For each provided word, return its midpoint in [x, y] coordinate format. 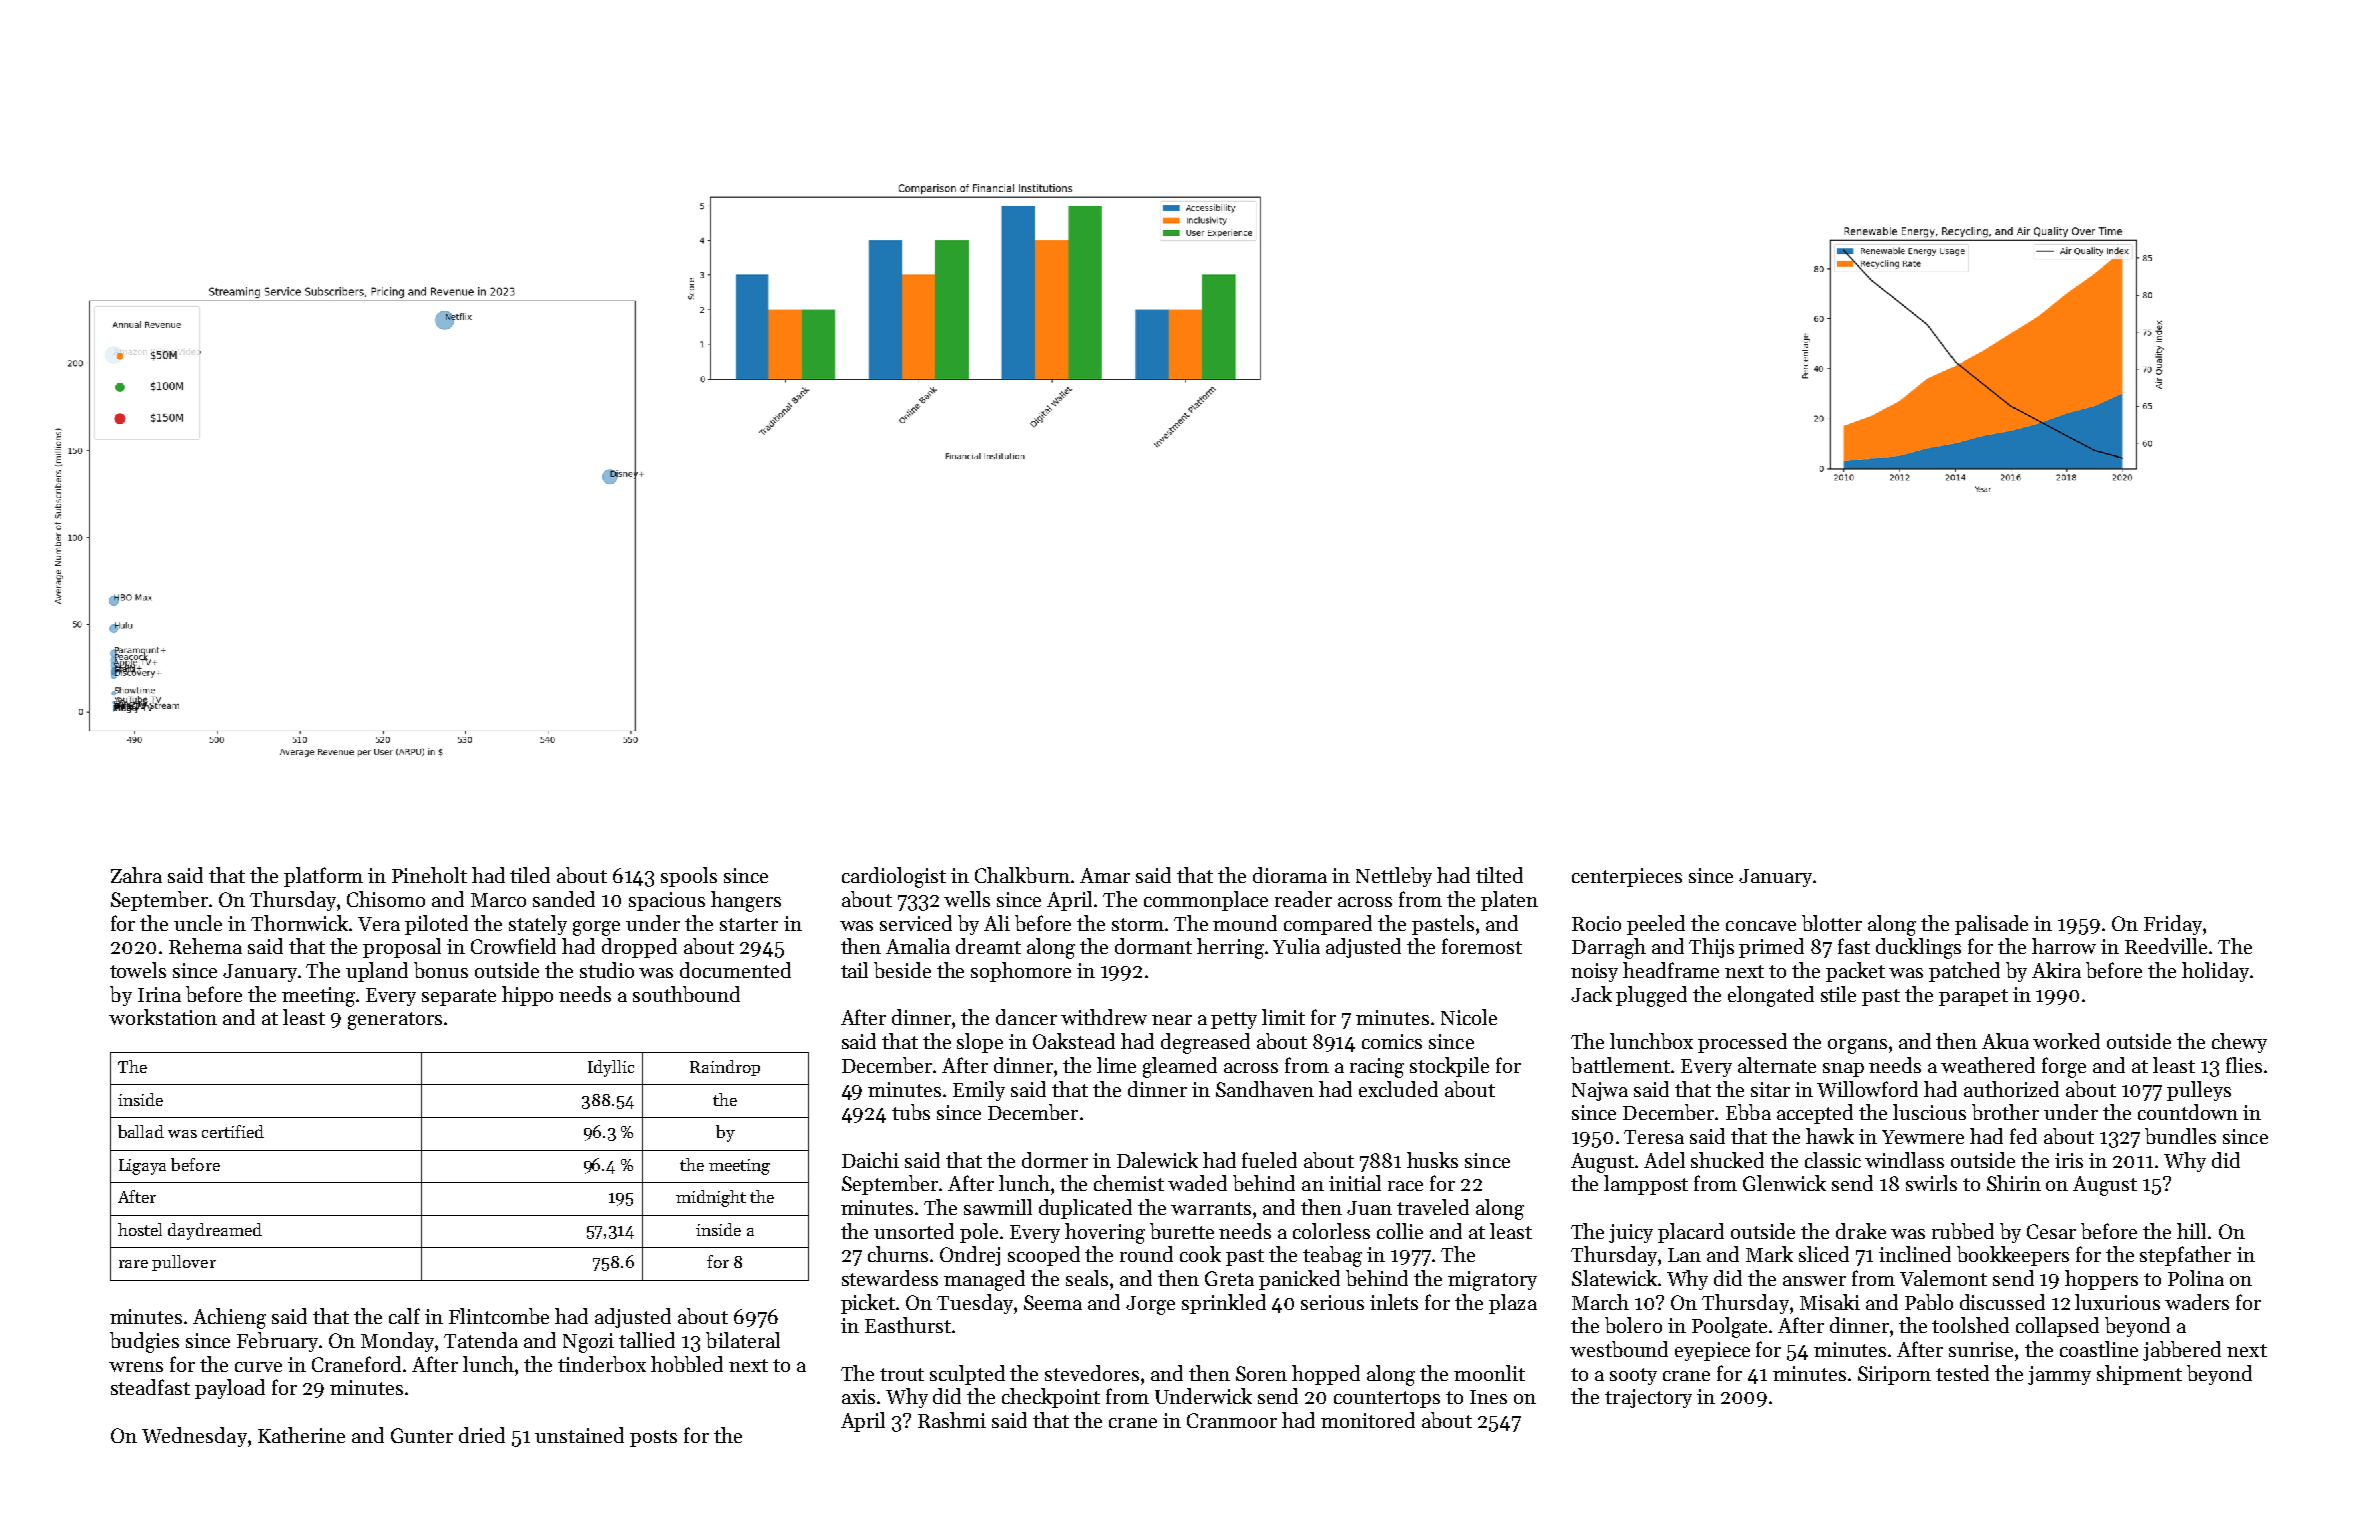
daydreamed [215, 1231]
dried [482, 1435]
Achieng [229, 1318]
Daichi [870, 1160]
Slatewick [1614, 1278]
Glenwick [1784, 1183]
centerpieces [1627, 877]
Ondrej [970, 1256]
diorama [1290, 875]
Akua [2005, 1041]
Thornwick [299, 923]
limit [1283, 1017]
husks [1432, 1160]
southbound [686, 994]
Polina [2196, 1278]
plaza [1513, 1304]
